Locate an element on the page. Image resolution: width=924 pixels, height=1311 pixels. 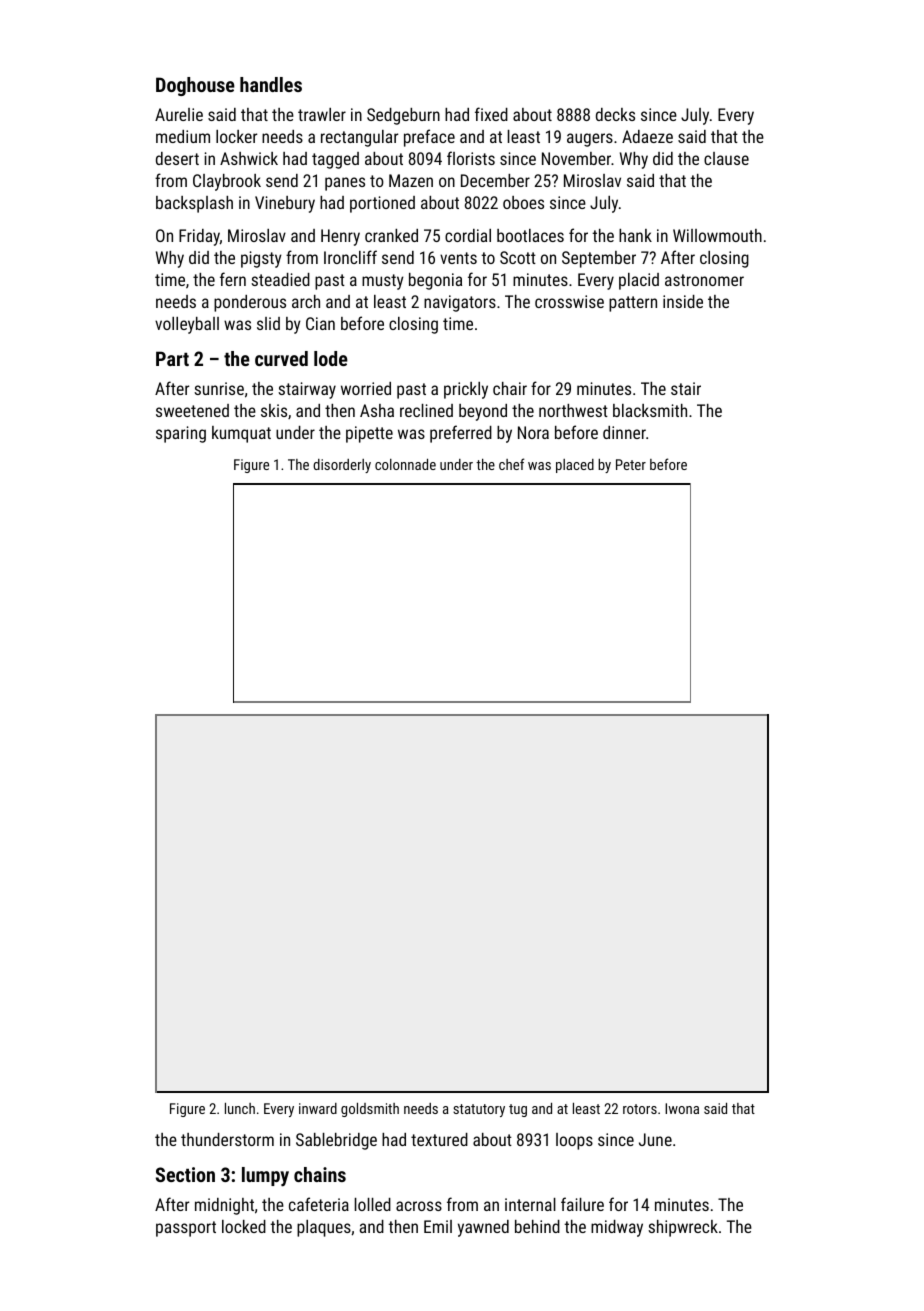
augers is located at coordinates (590, 140).
